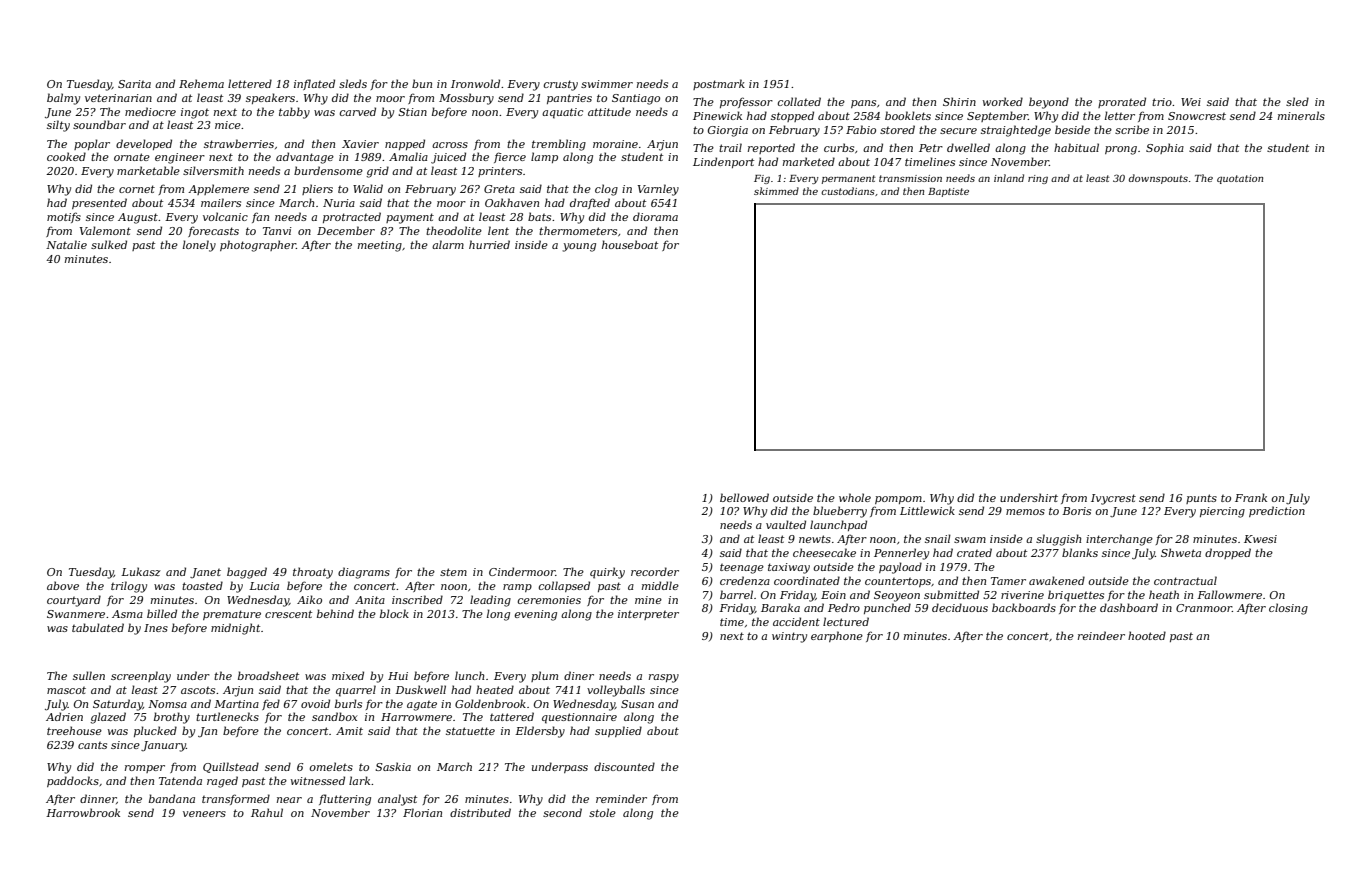 The width and height of the document is (1372, 887). Describe the element at coordinates (948, 192) in the document. I see `Baptiste` at that location.
